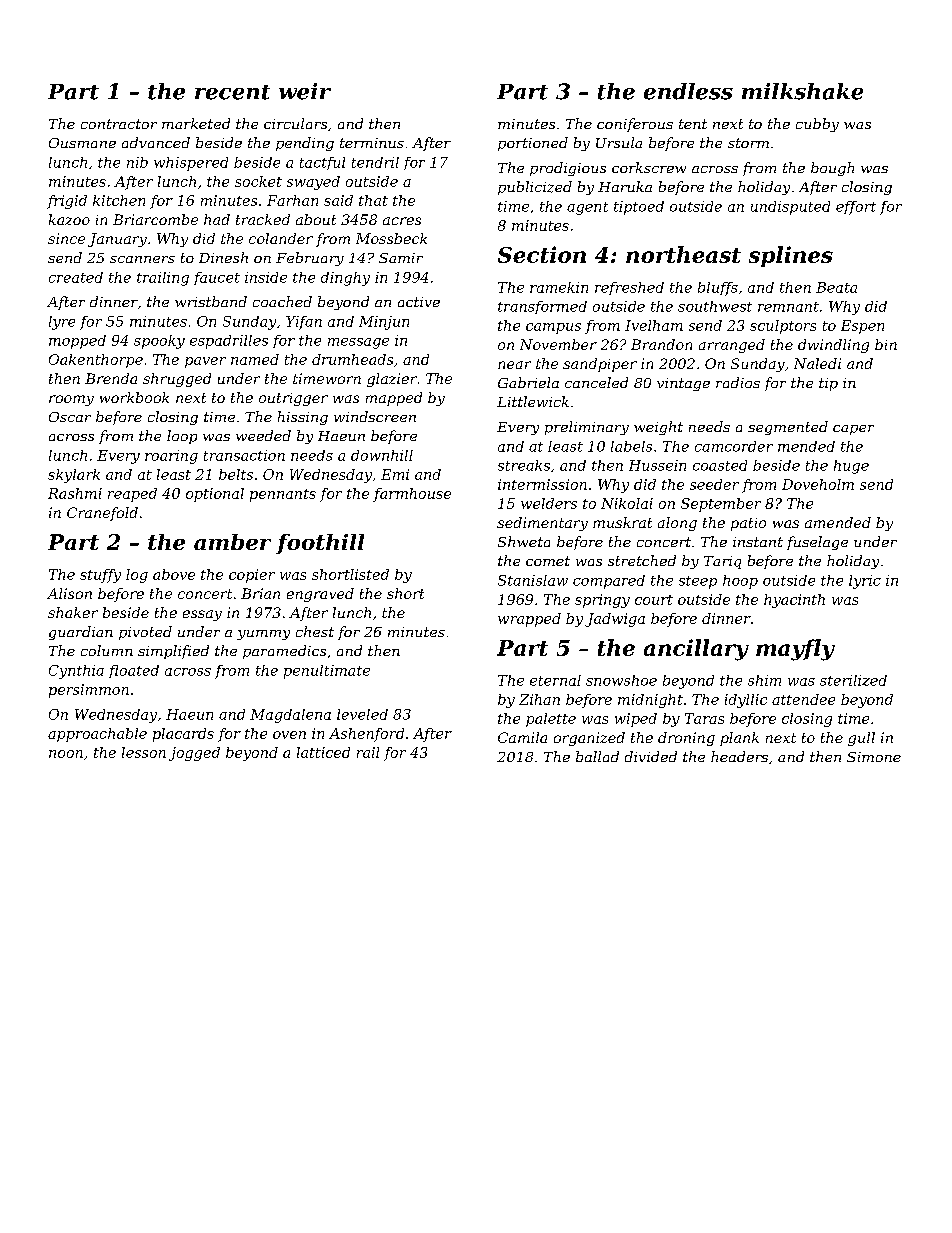  Describe the element at coordinates (202, 615) in the screenshot. I see `essay` at that location.
